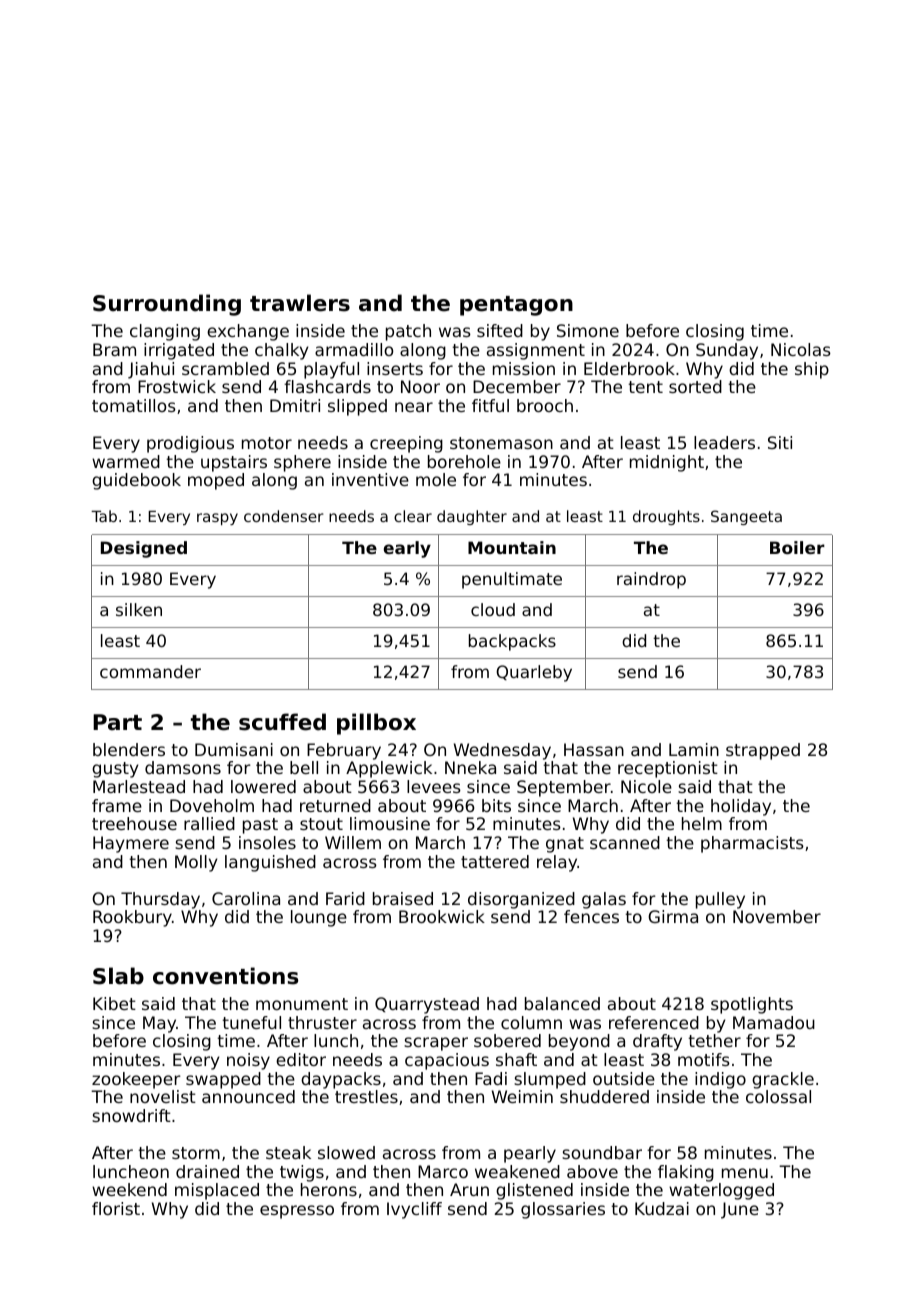 Image resolution: width=924 pixels, height=1308 pixels. I want to click on midnight, so click(667, 463).
